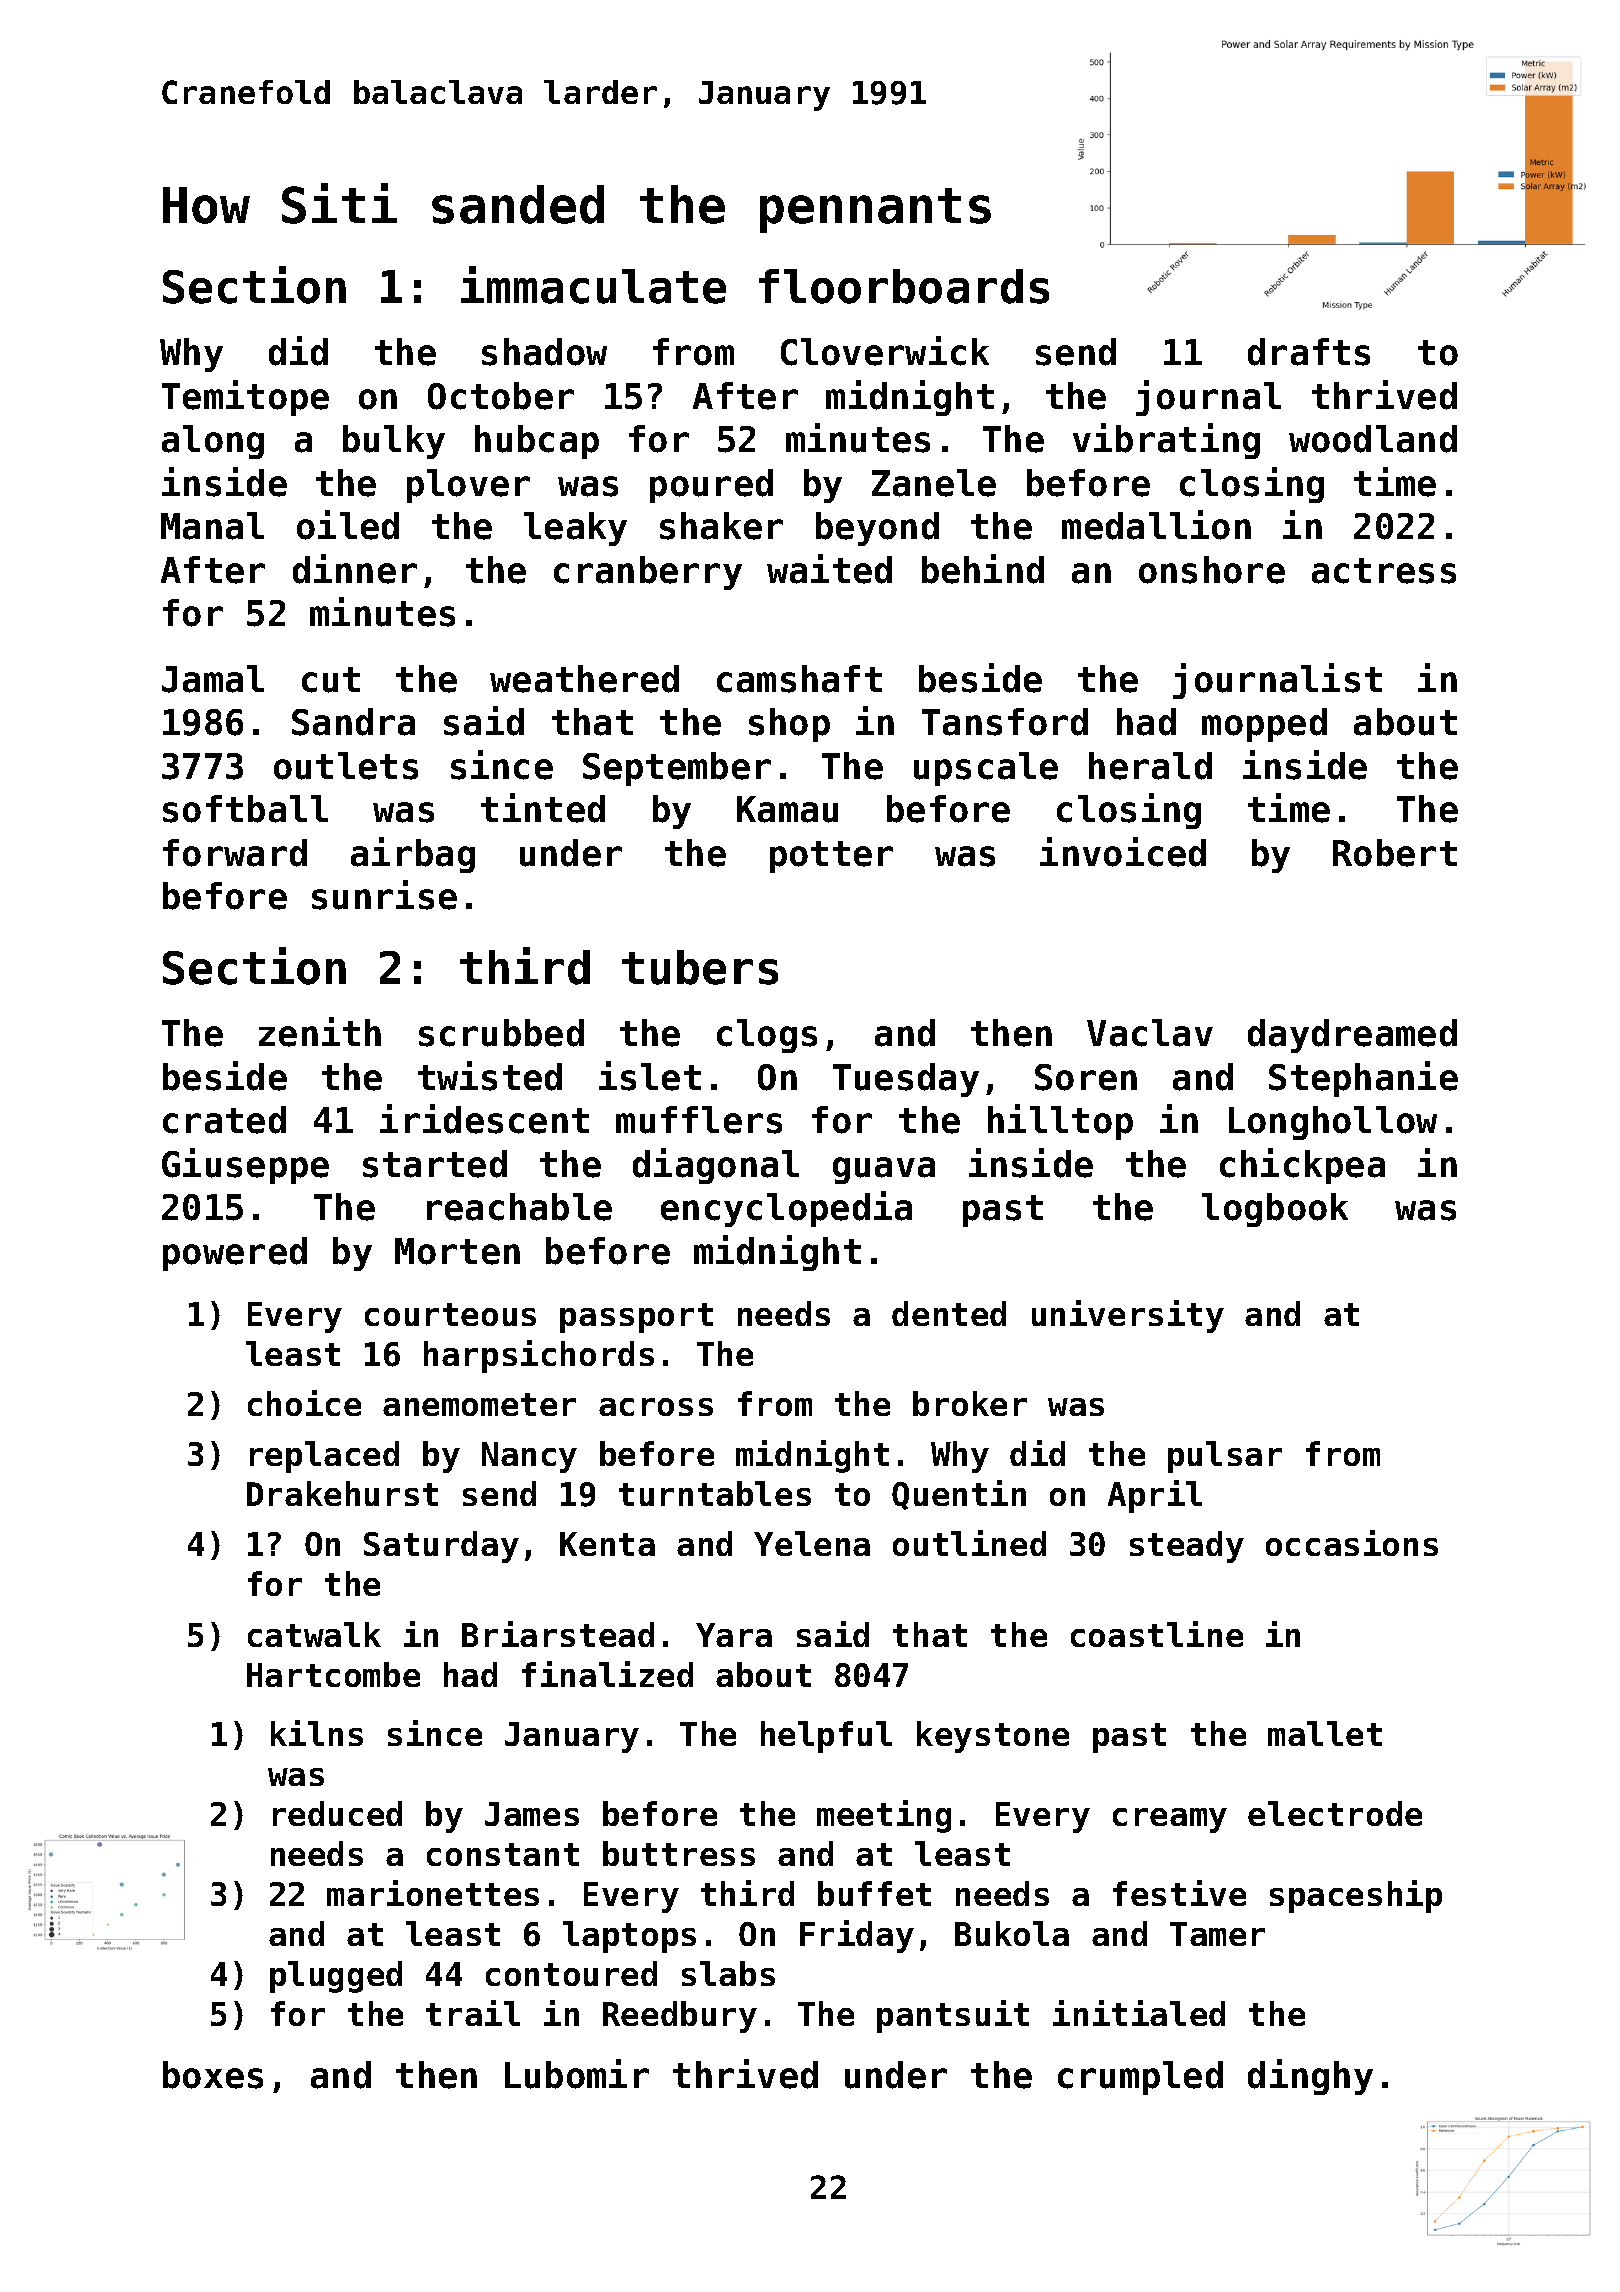  I want to click on Manal, so click(212, 526).
